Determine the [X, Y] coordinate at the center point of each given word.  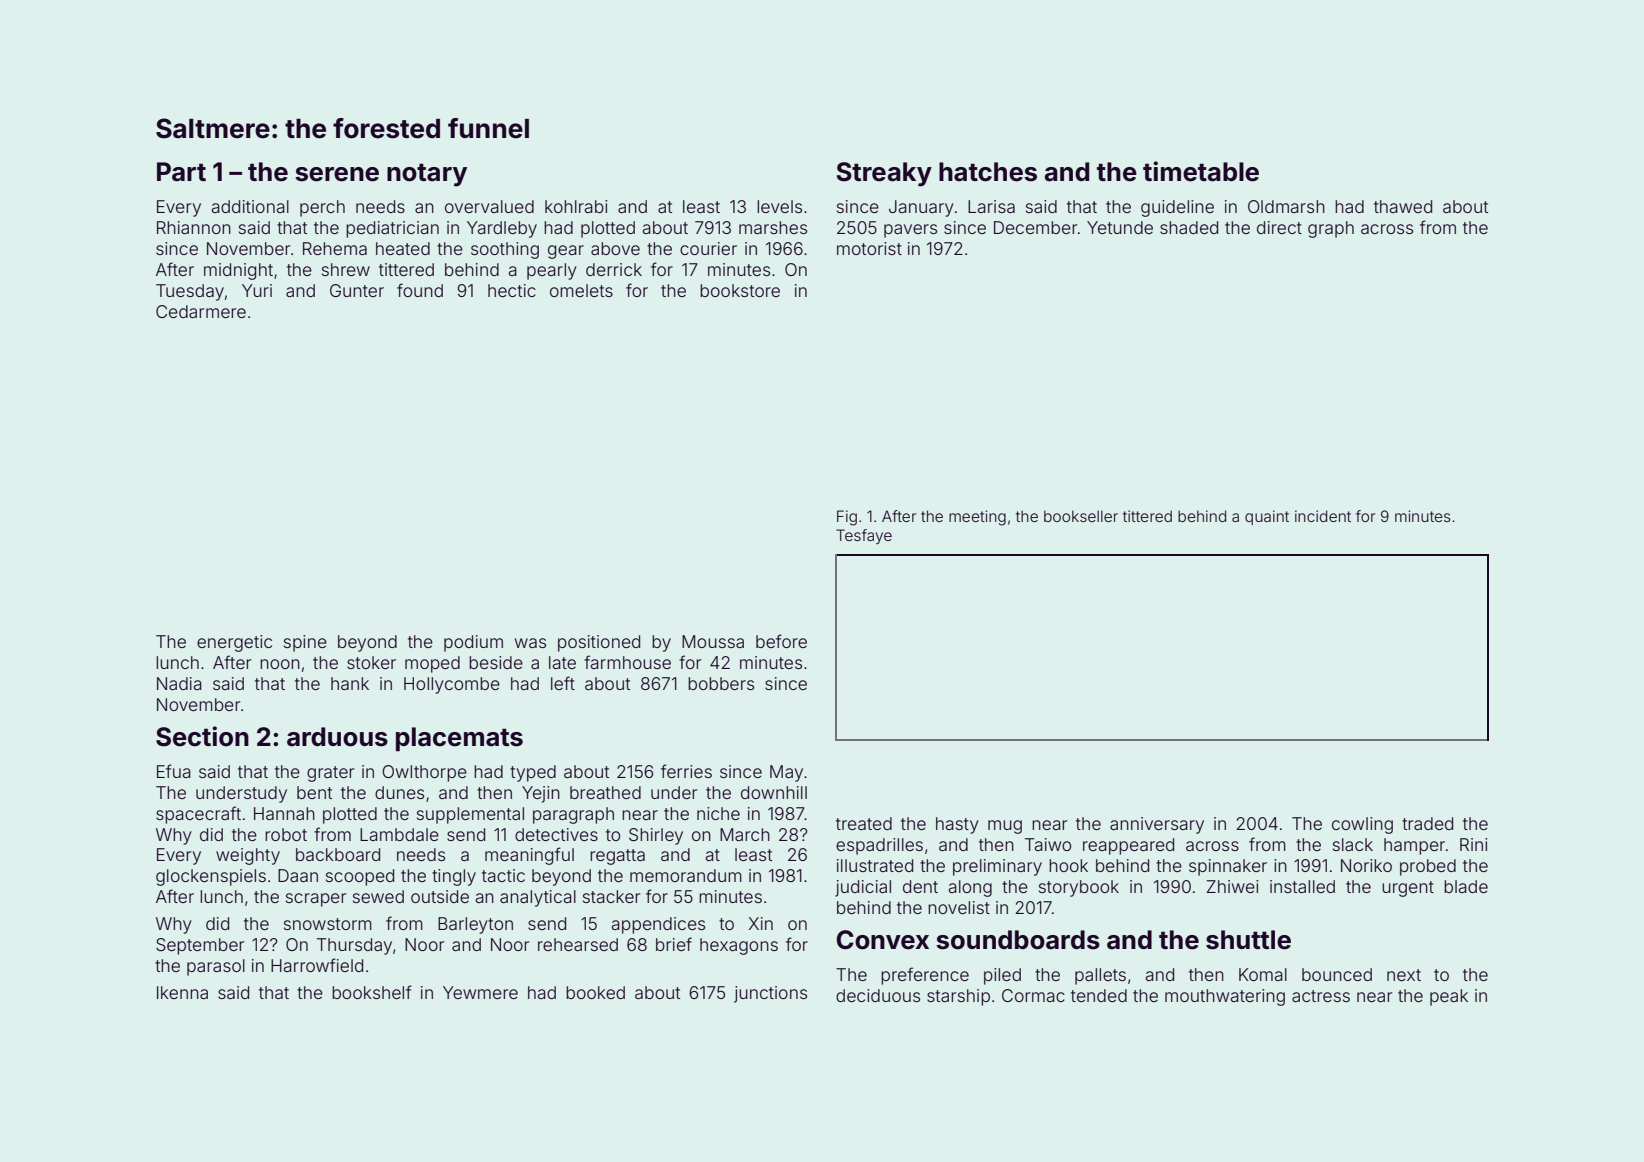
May [786, 773]
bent [314, 792]
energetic [234, 643]
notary [427, 175]
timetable [1201, 171]
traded [1427, 823]
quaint [1267, 517]
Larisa [991, 206]
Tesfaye [864, 536]
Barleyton [475, 925]
